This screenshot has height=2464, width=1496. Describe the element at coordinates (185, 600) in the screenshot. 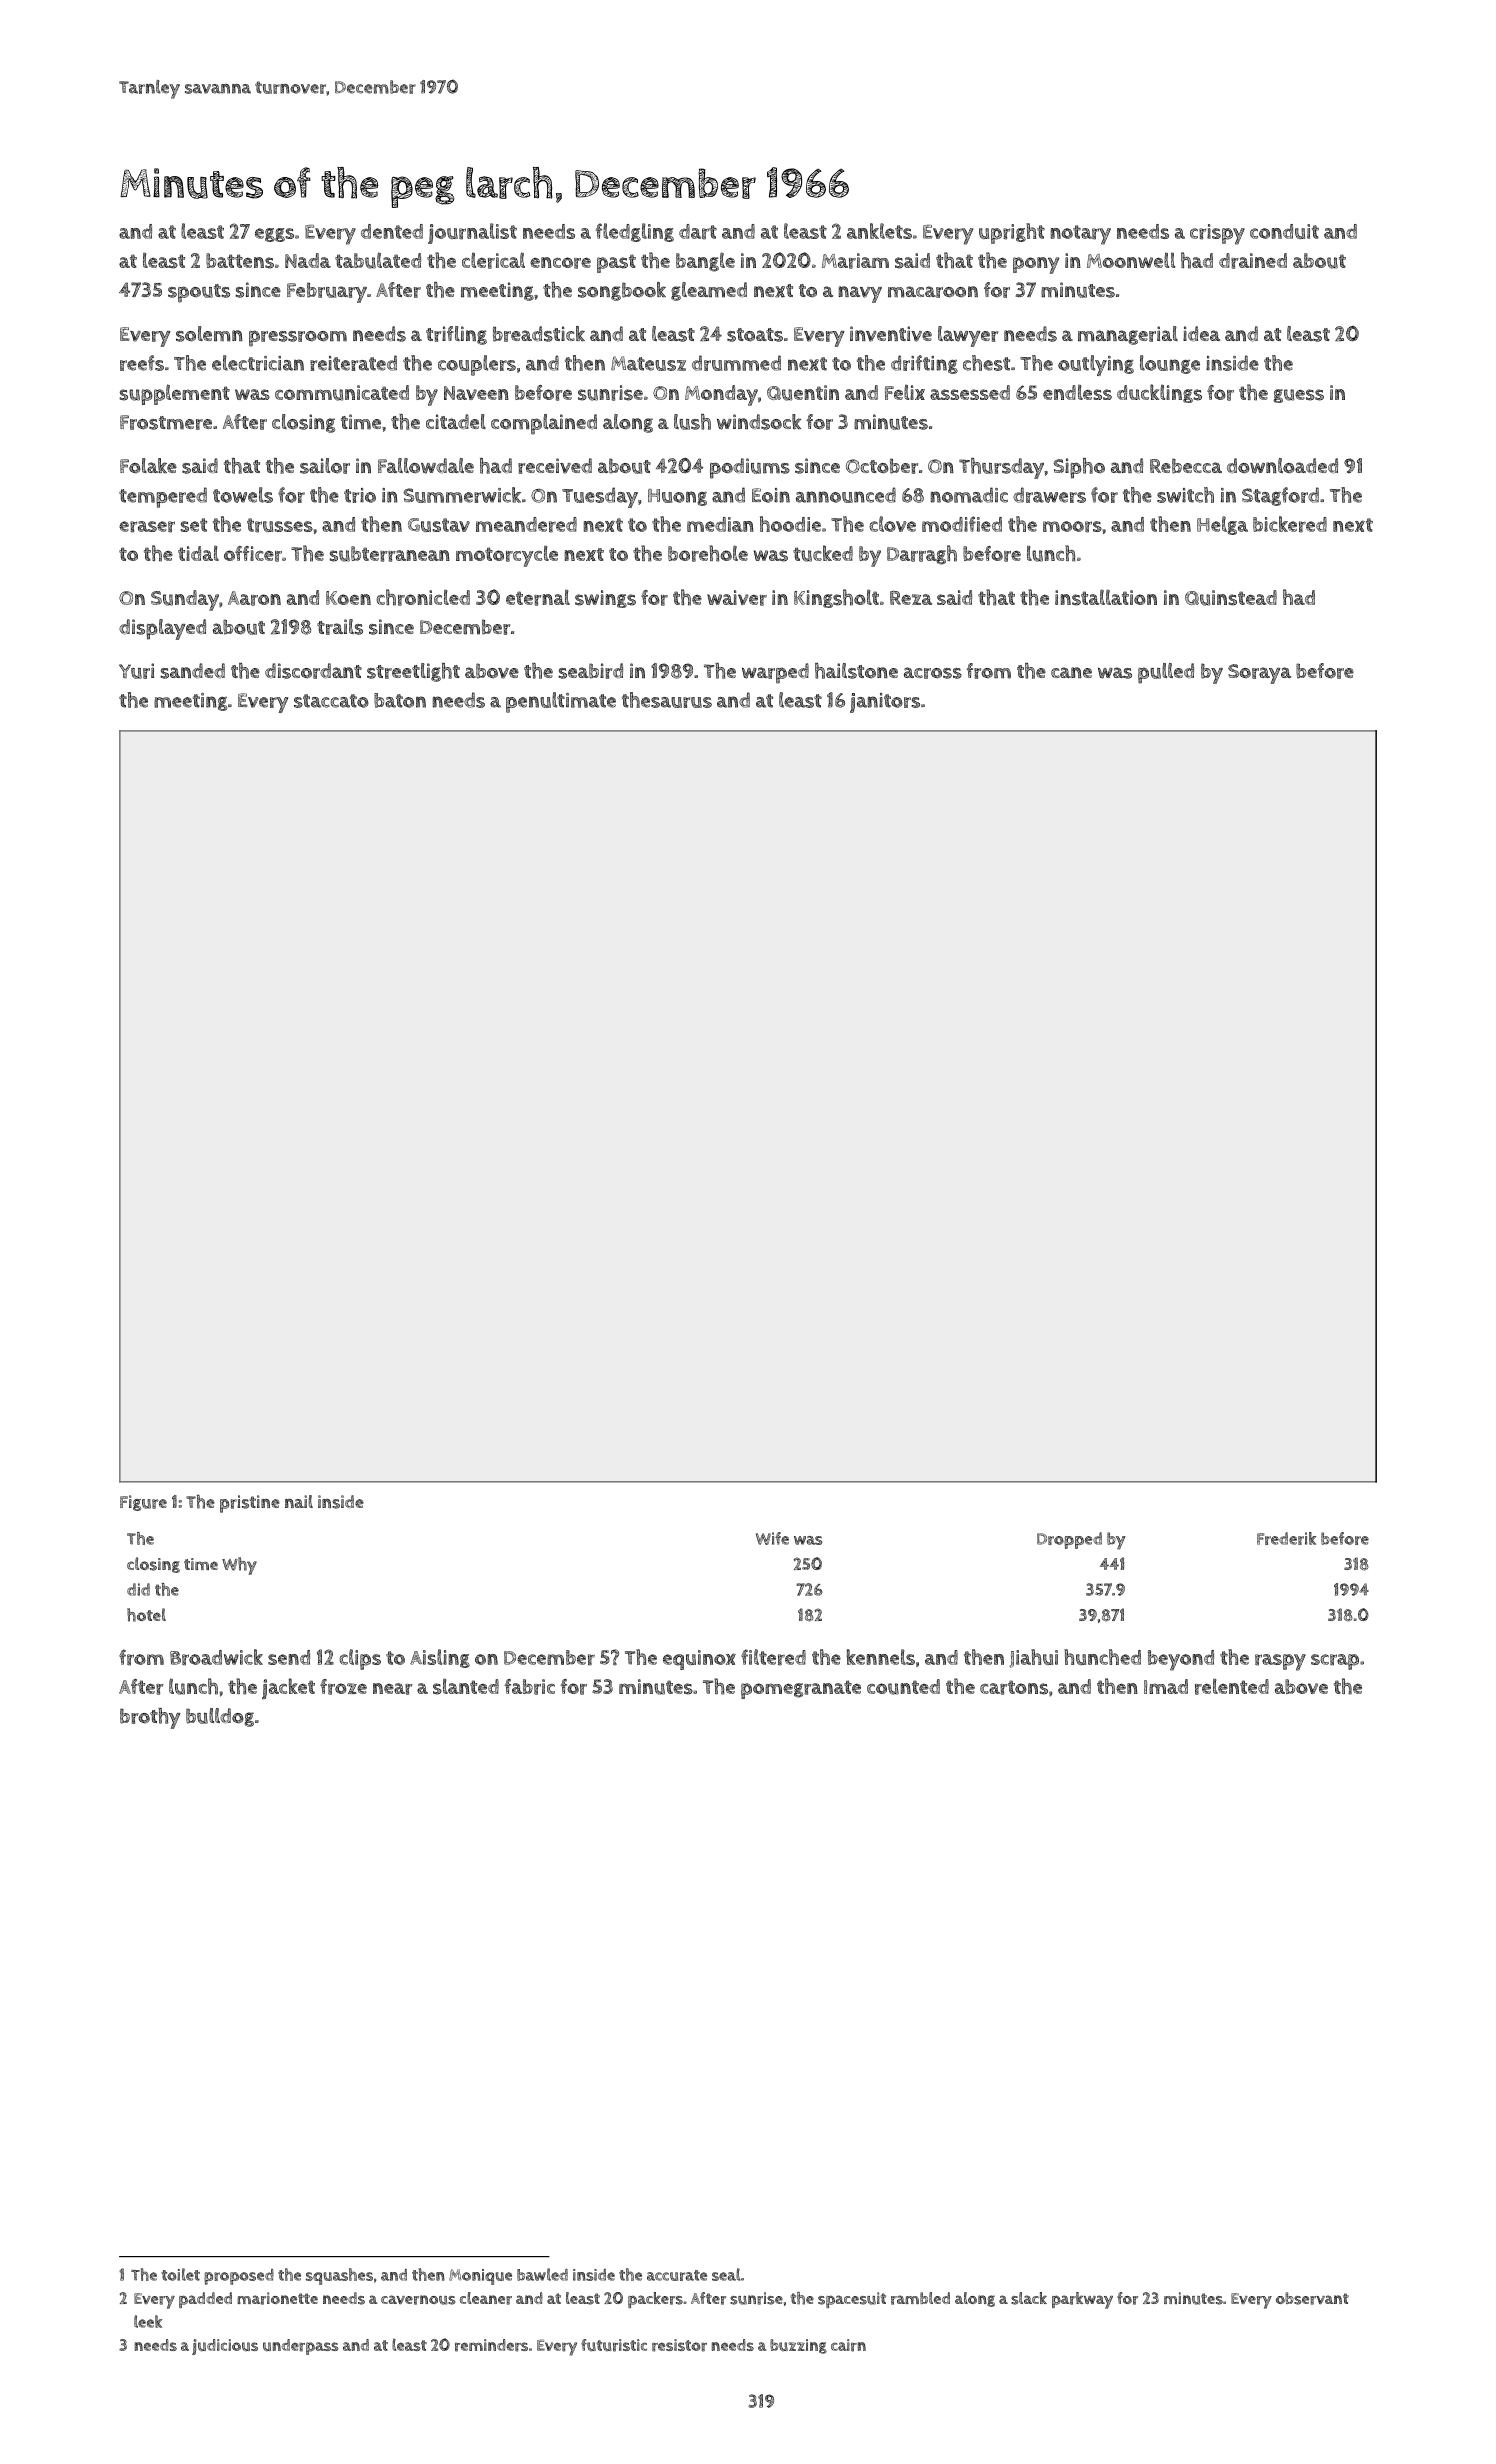

I see `Sunday` at that location.
